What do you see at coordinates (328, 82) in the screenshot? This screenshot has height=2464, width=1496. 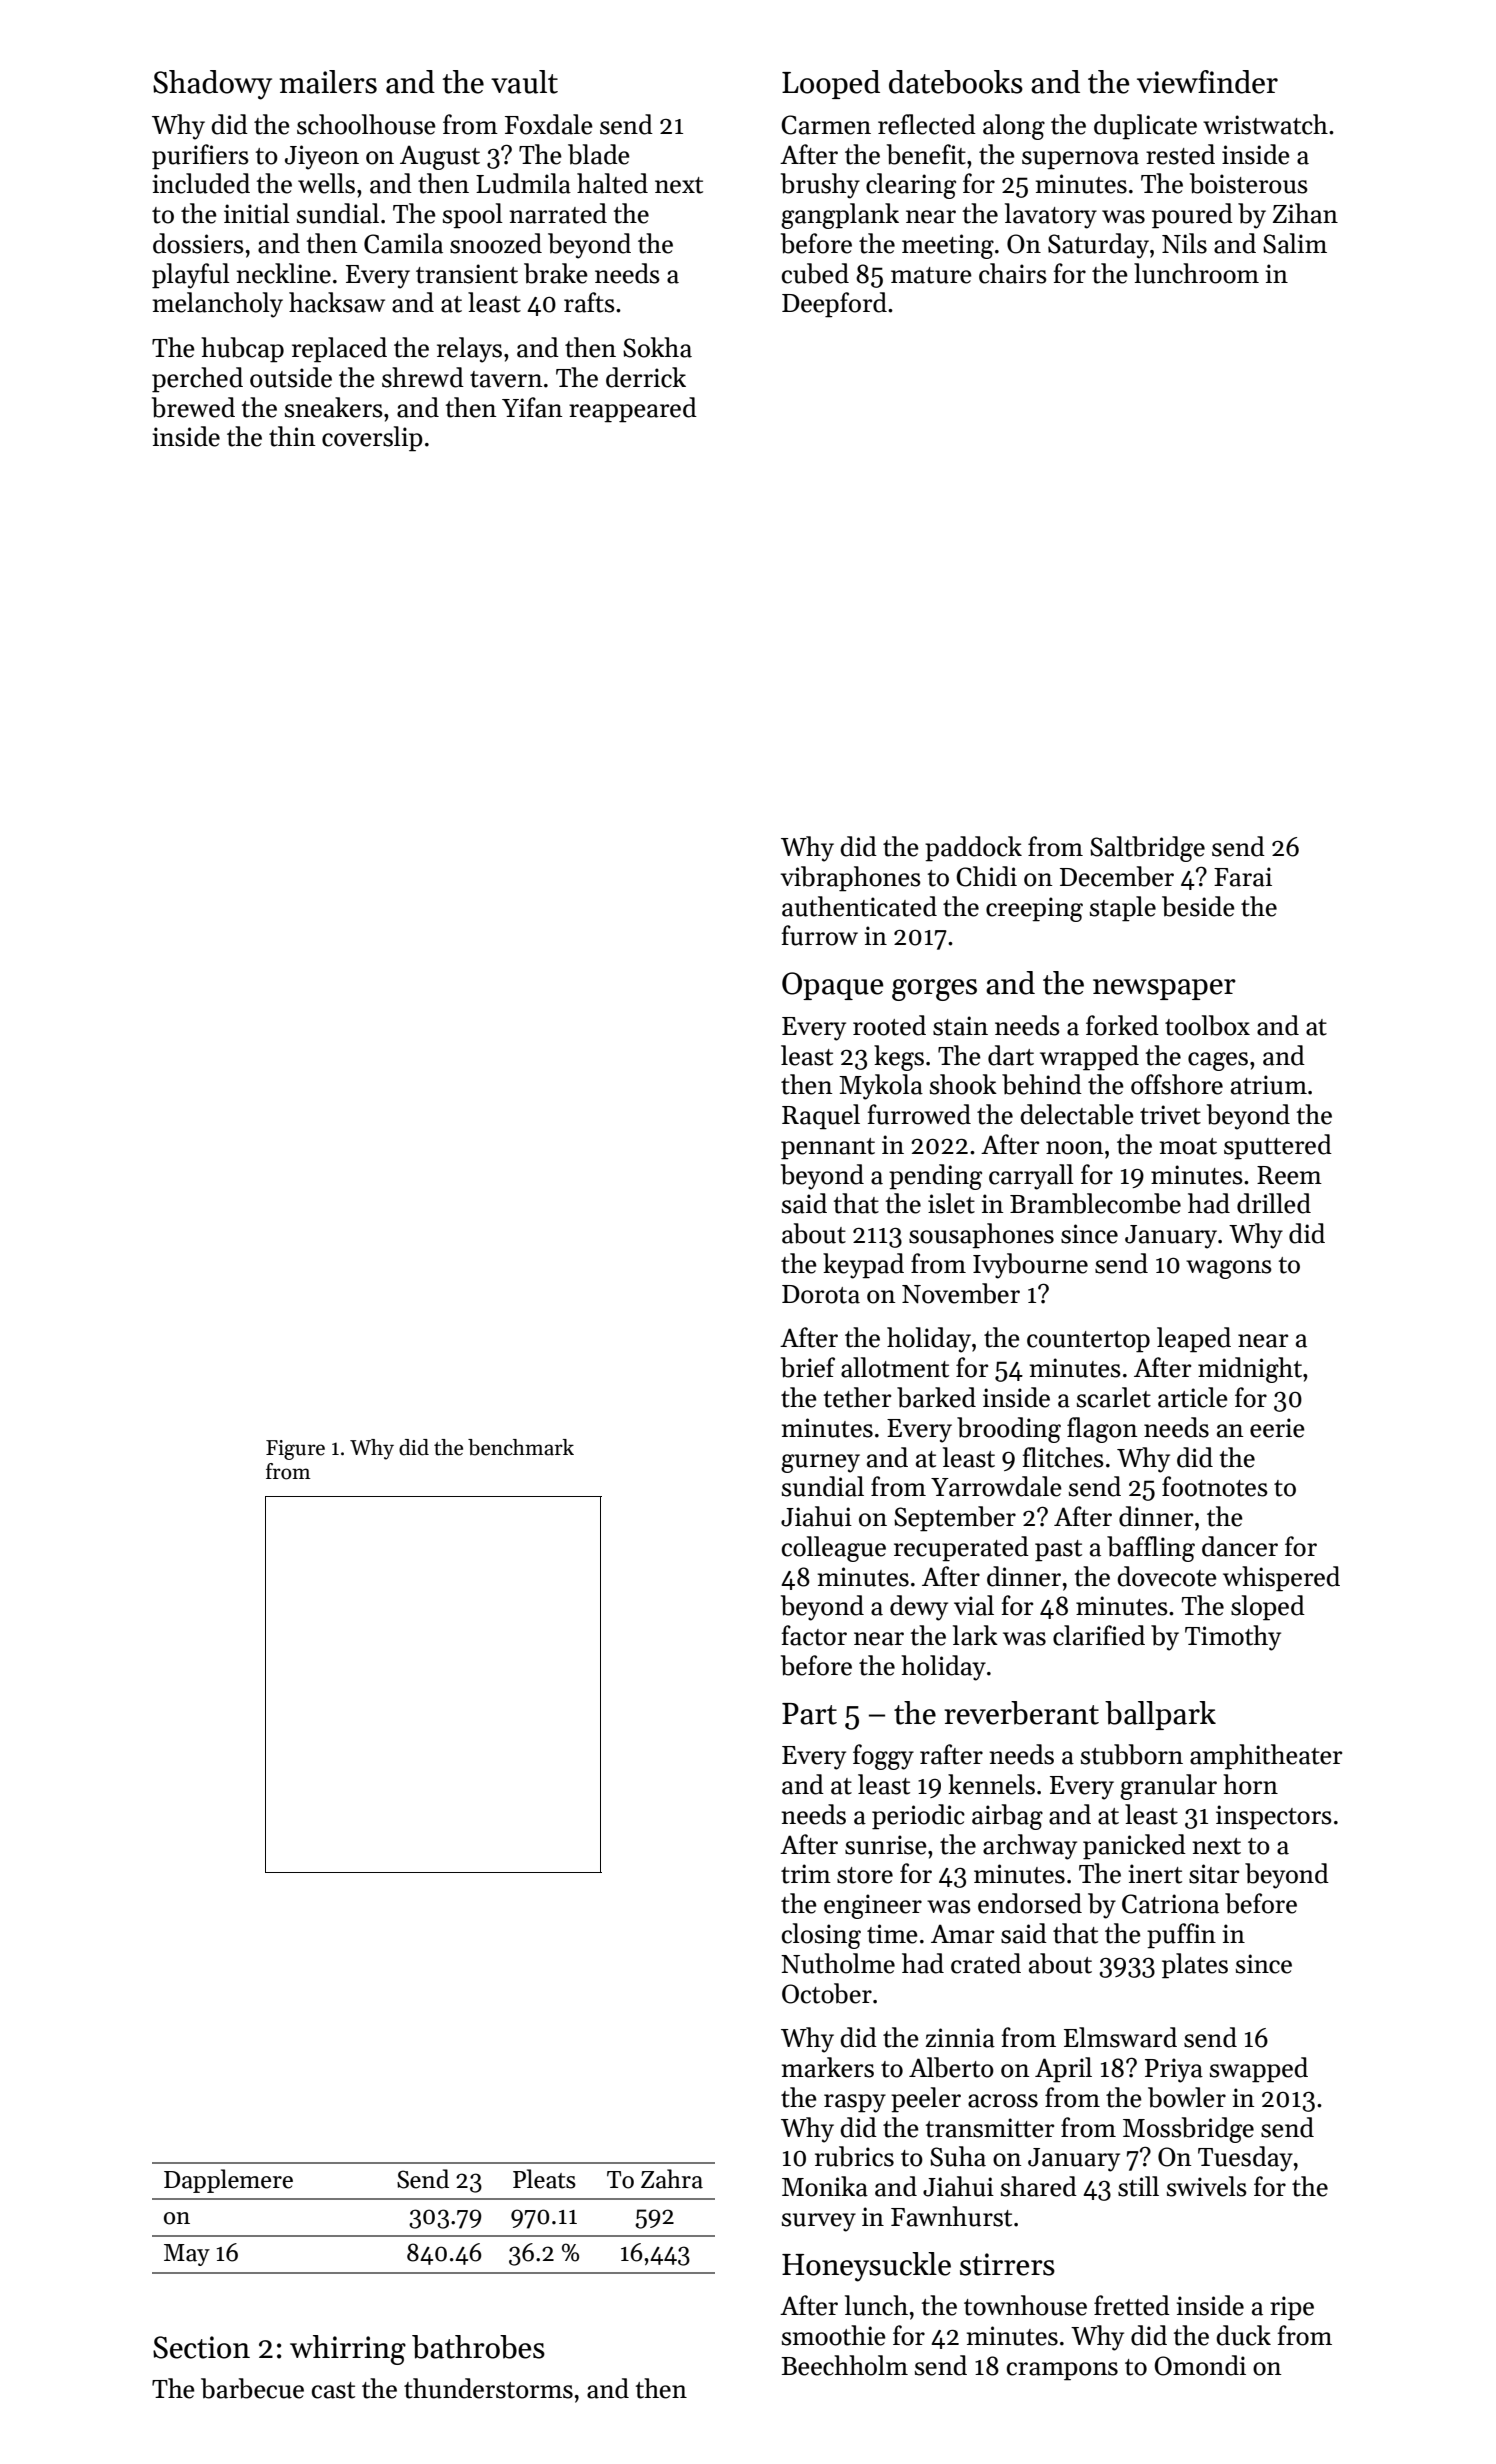 I see `mailers` at bounding box center [328, 82].
